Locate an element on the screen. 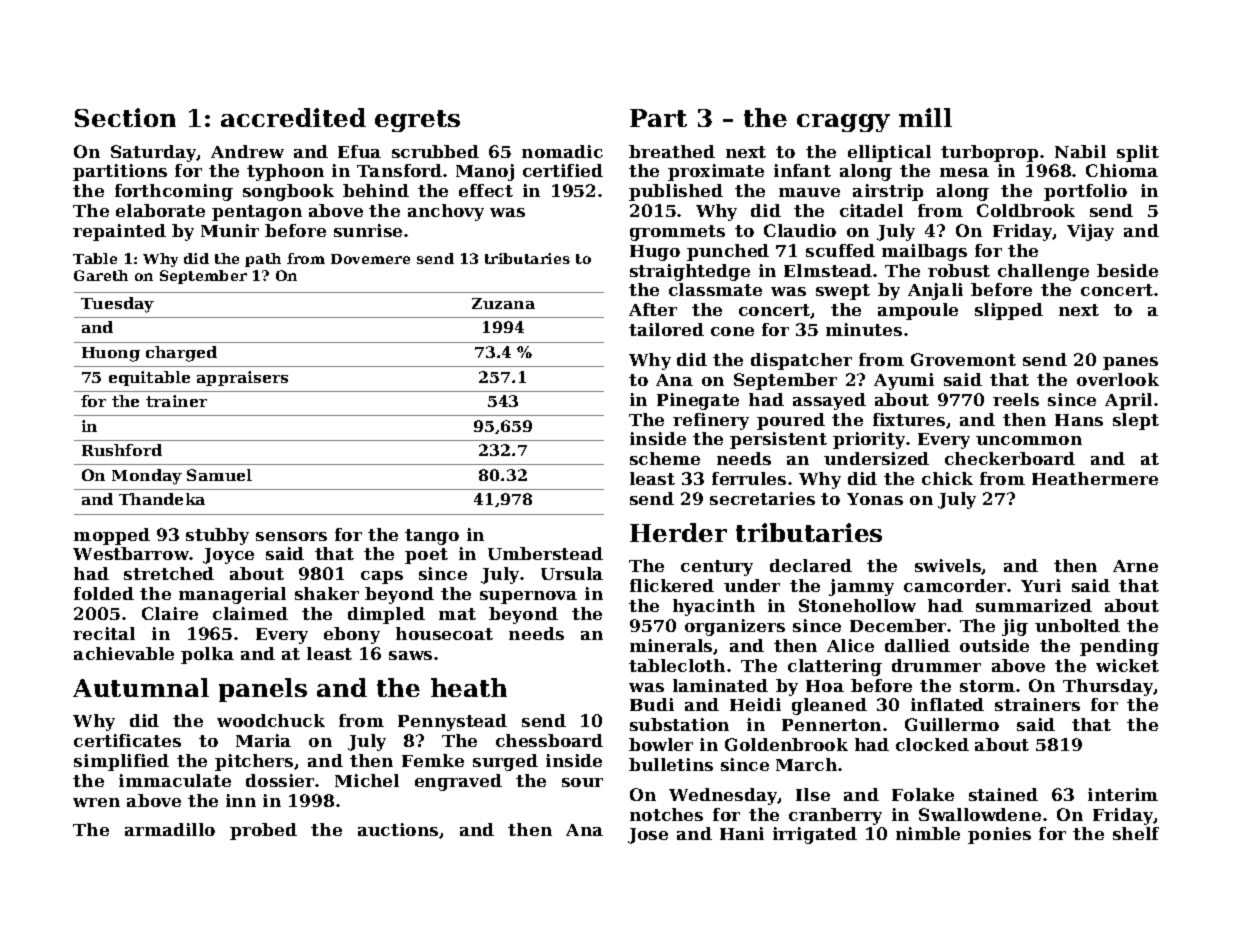 The width and height of the screenshot is (1233, 952). robust is located at coordinates (959, 270).
